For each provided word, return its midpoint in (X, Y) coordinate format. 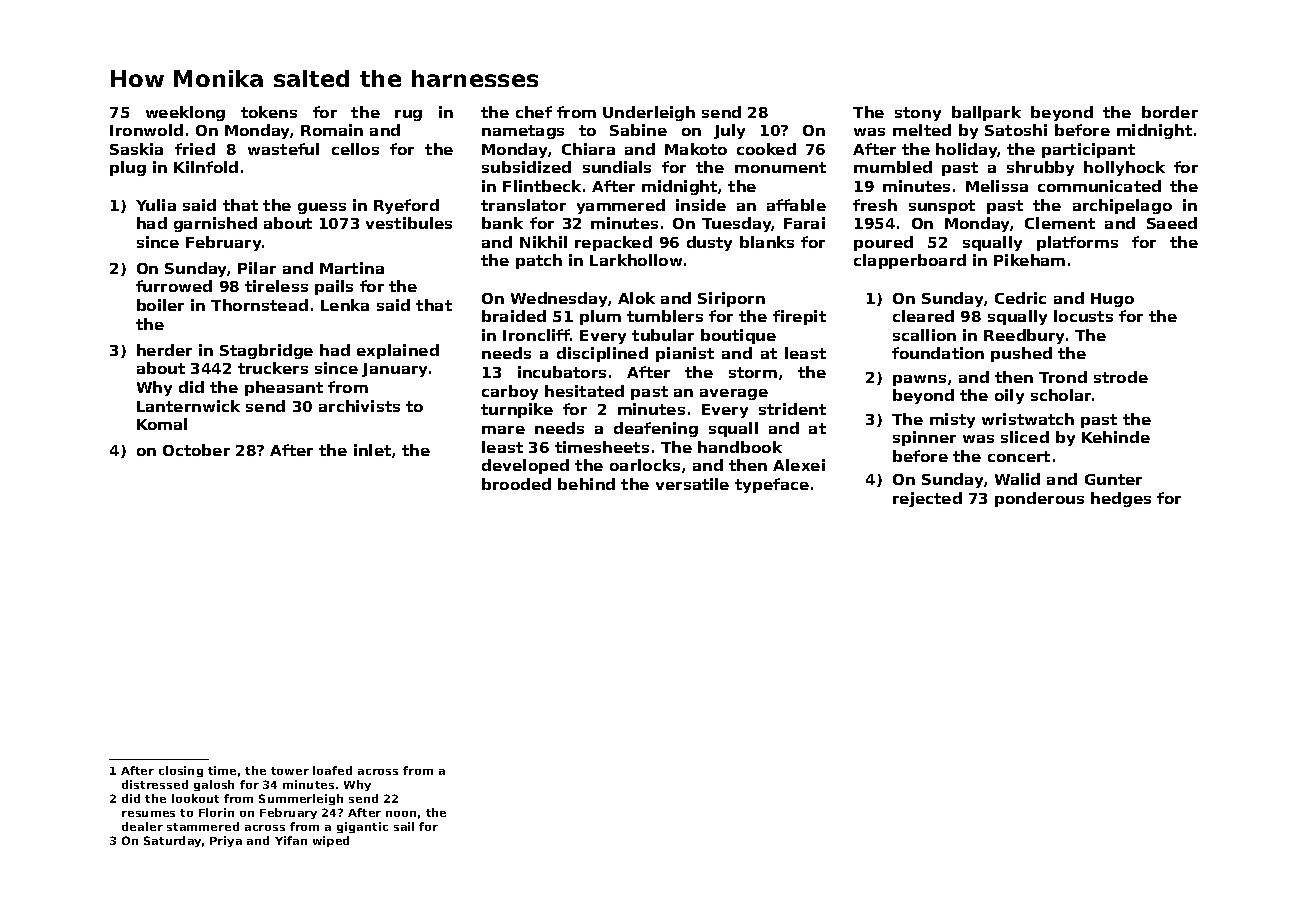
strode (1121, 377)
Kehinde (1116, 437)
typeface (772, 485)
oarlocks (645, 465)
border (1170, 112)
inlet (372, 450)
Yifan (291, 840)
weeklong (185, 113)
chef (534, 112)
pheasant (284, 388)
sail (404, 826)
